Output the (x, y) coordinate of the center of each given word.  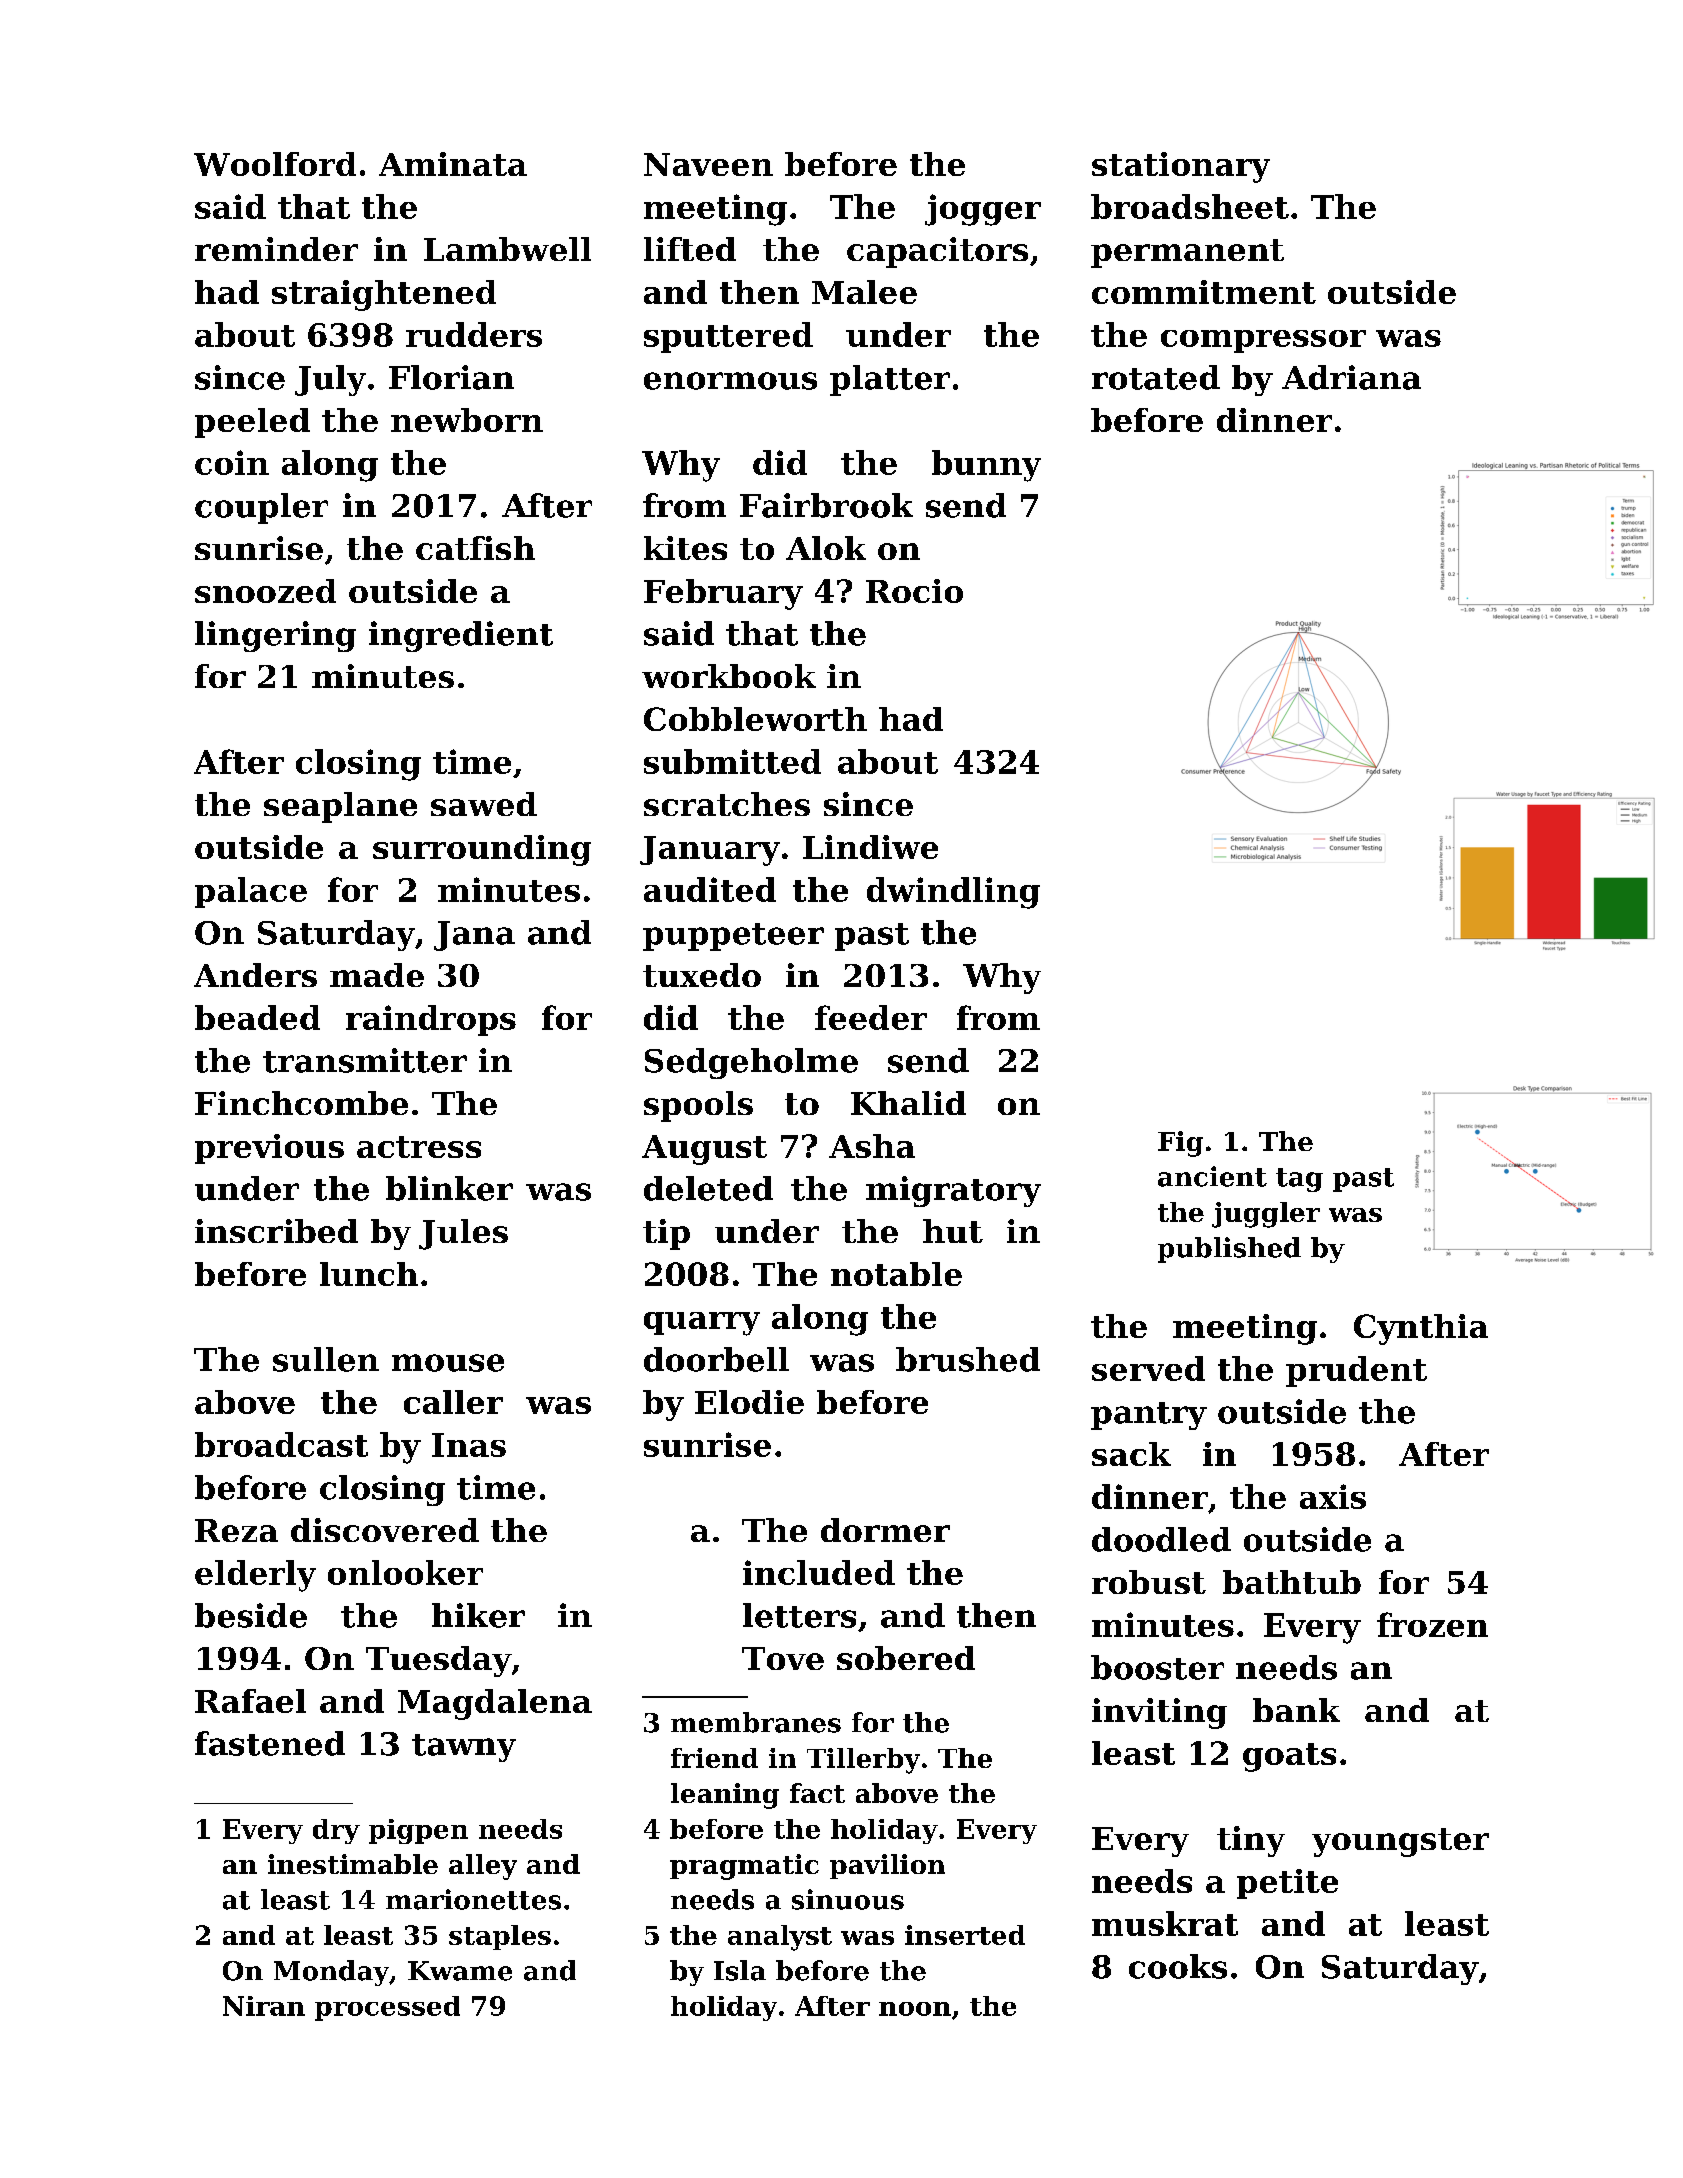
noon (915, 2009)
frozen (1432, 1624)
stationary (1181, 167)
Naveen (708, 164)
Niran (264, 2006)
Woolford (275, 164)
